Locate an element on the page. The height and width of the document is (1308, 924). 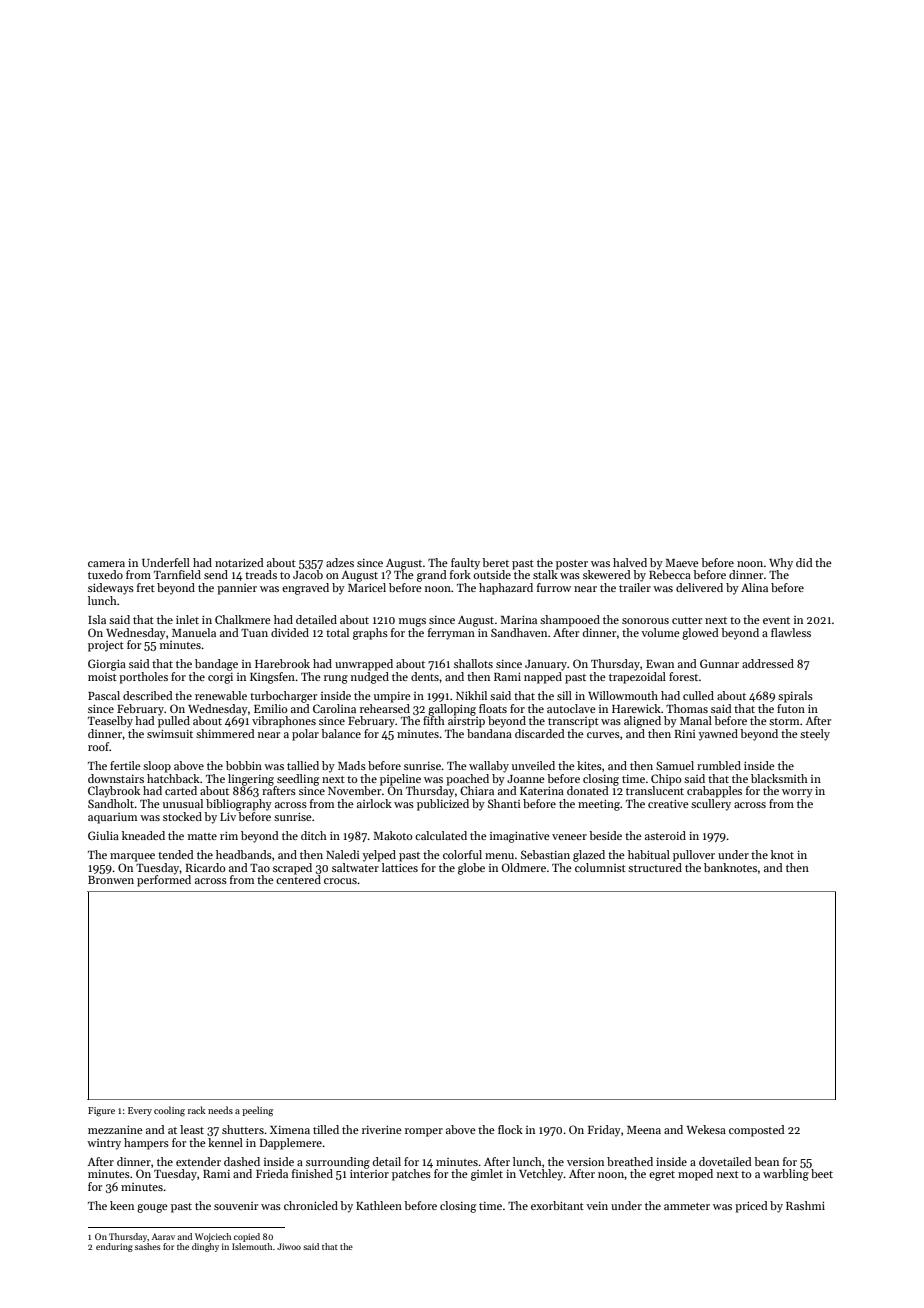
performed is located at coordinates (164, 881).
